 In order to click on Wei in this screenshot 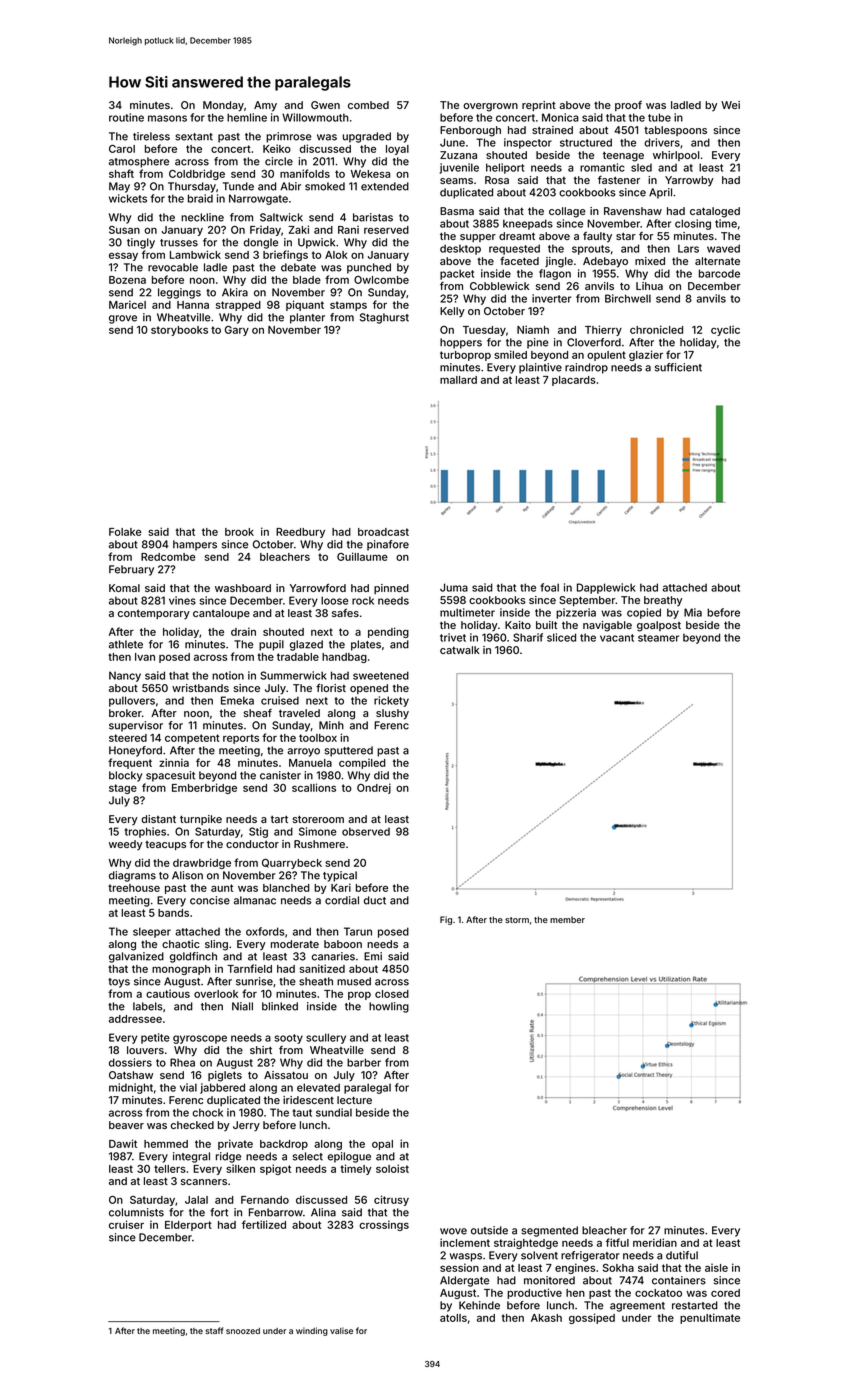, I will do `click(730, 105)`.
